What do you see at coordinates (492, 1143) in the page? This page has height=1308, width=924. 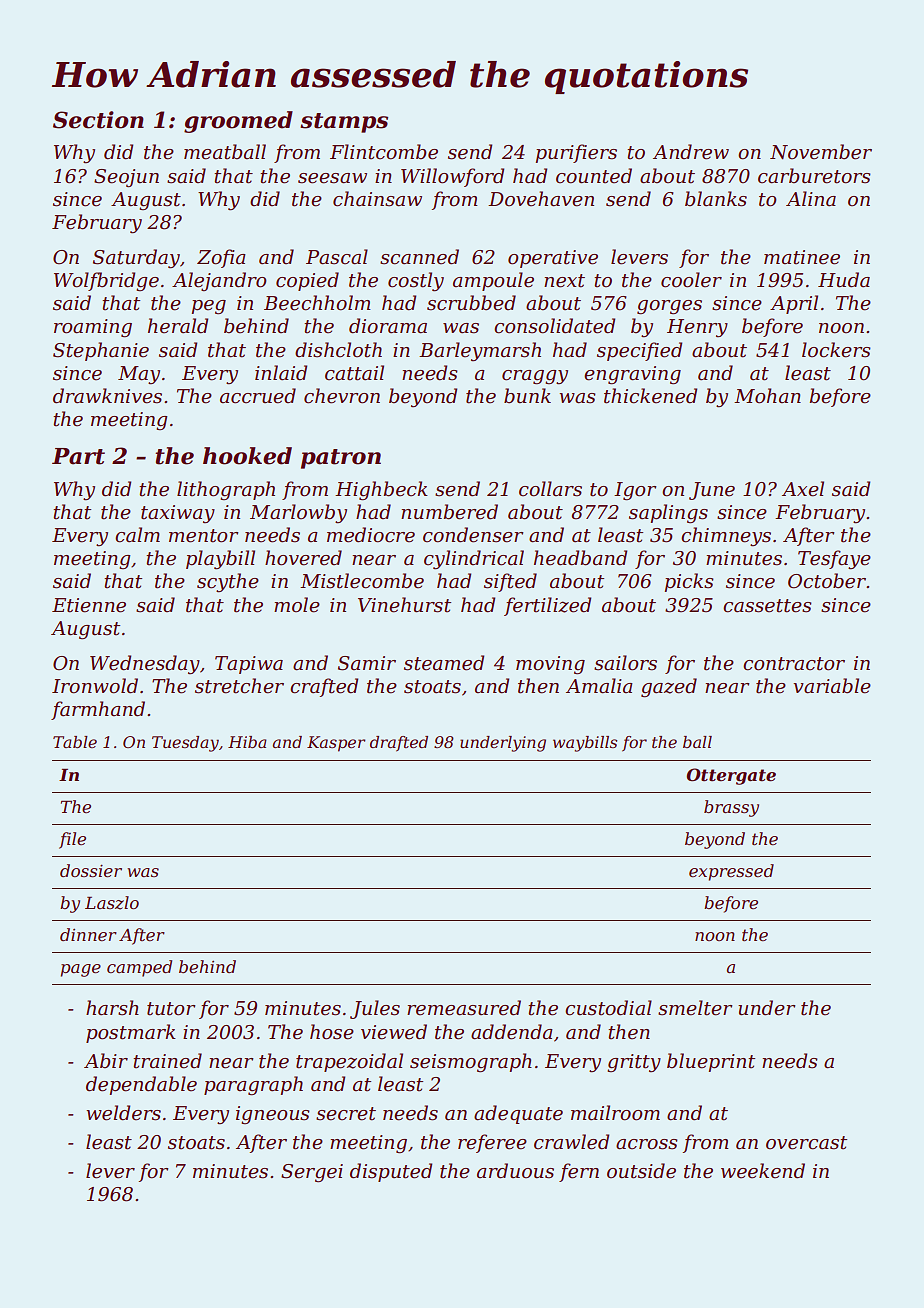 I see `referee` at bounding box center [492, 1143].
